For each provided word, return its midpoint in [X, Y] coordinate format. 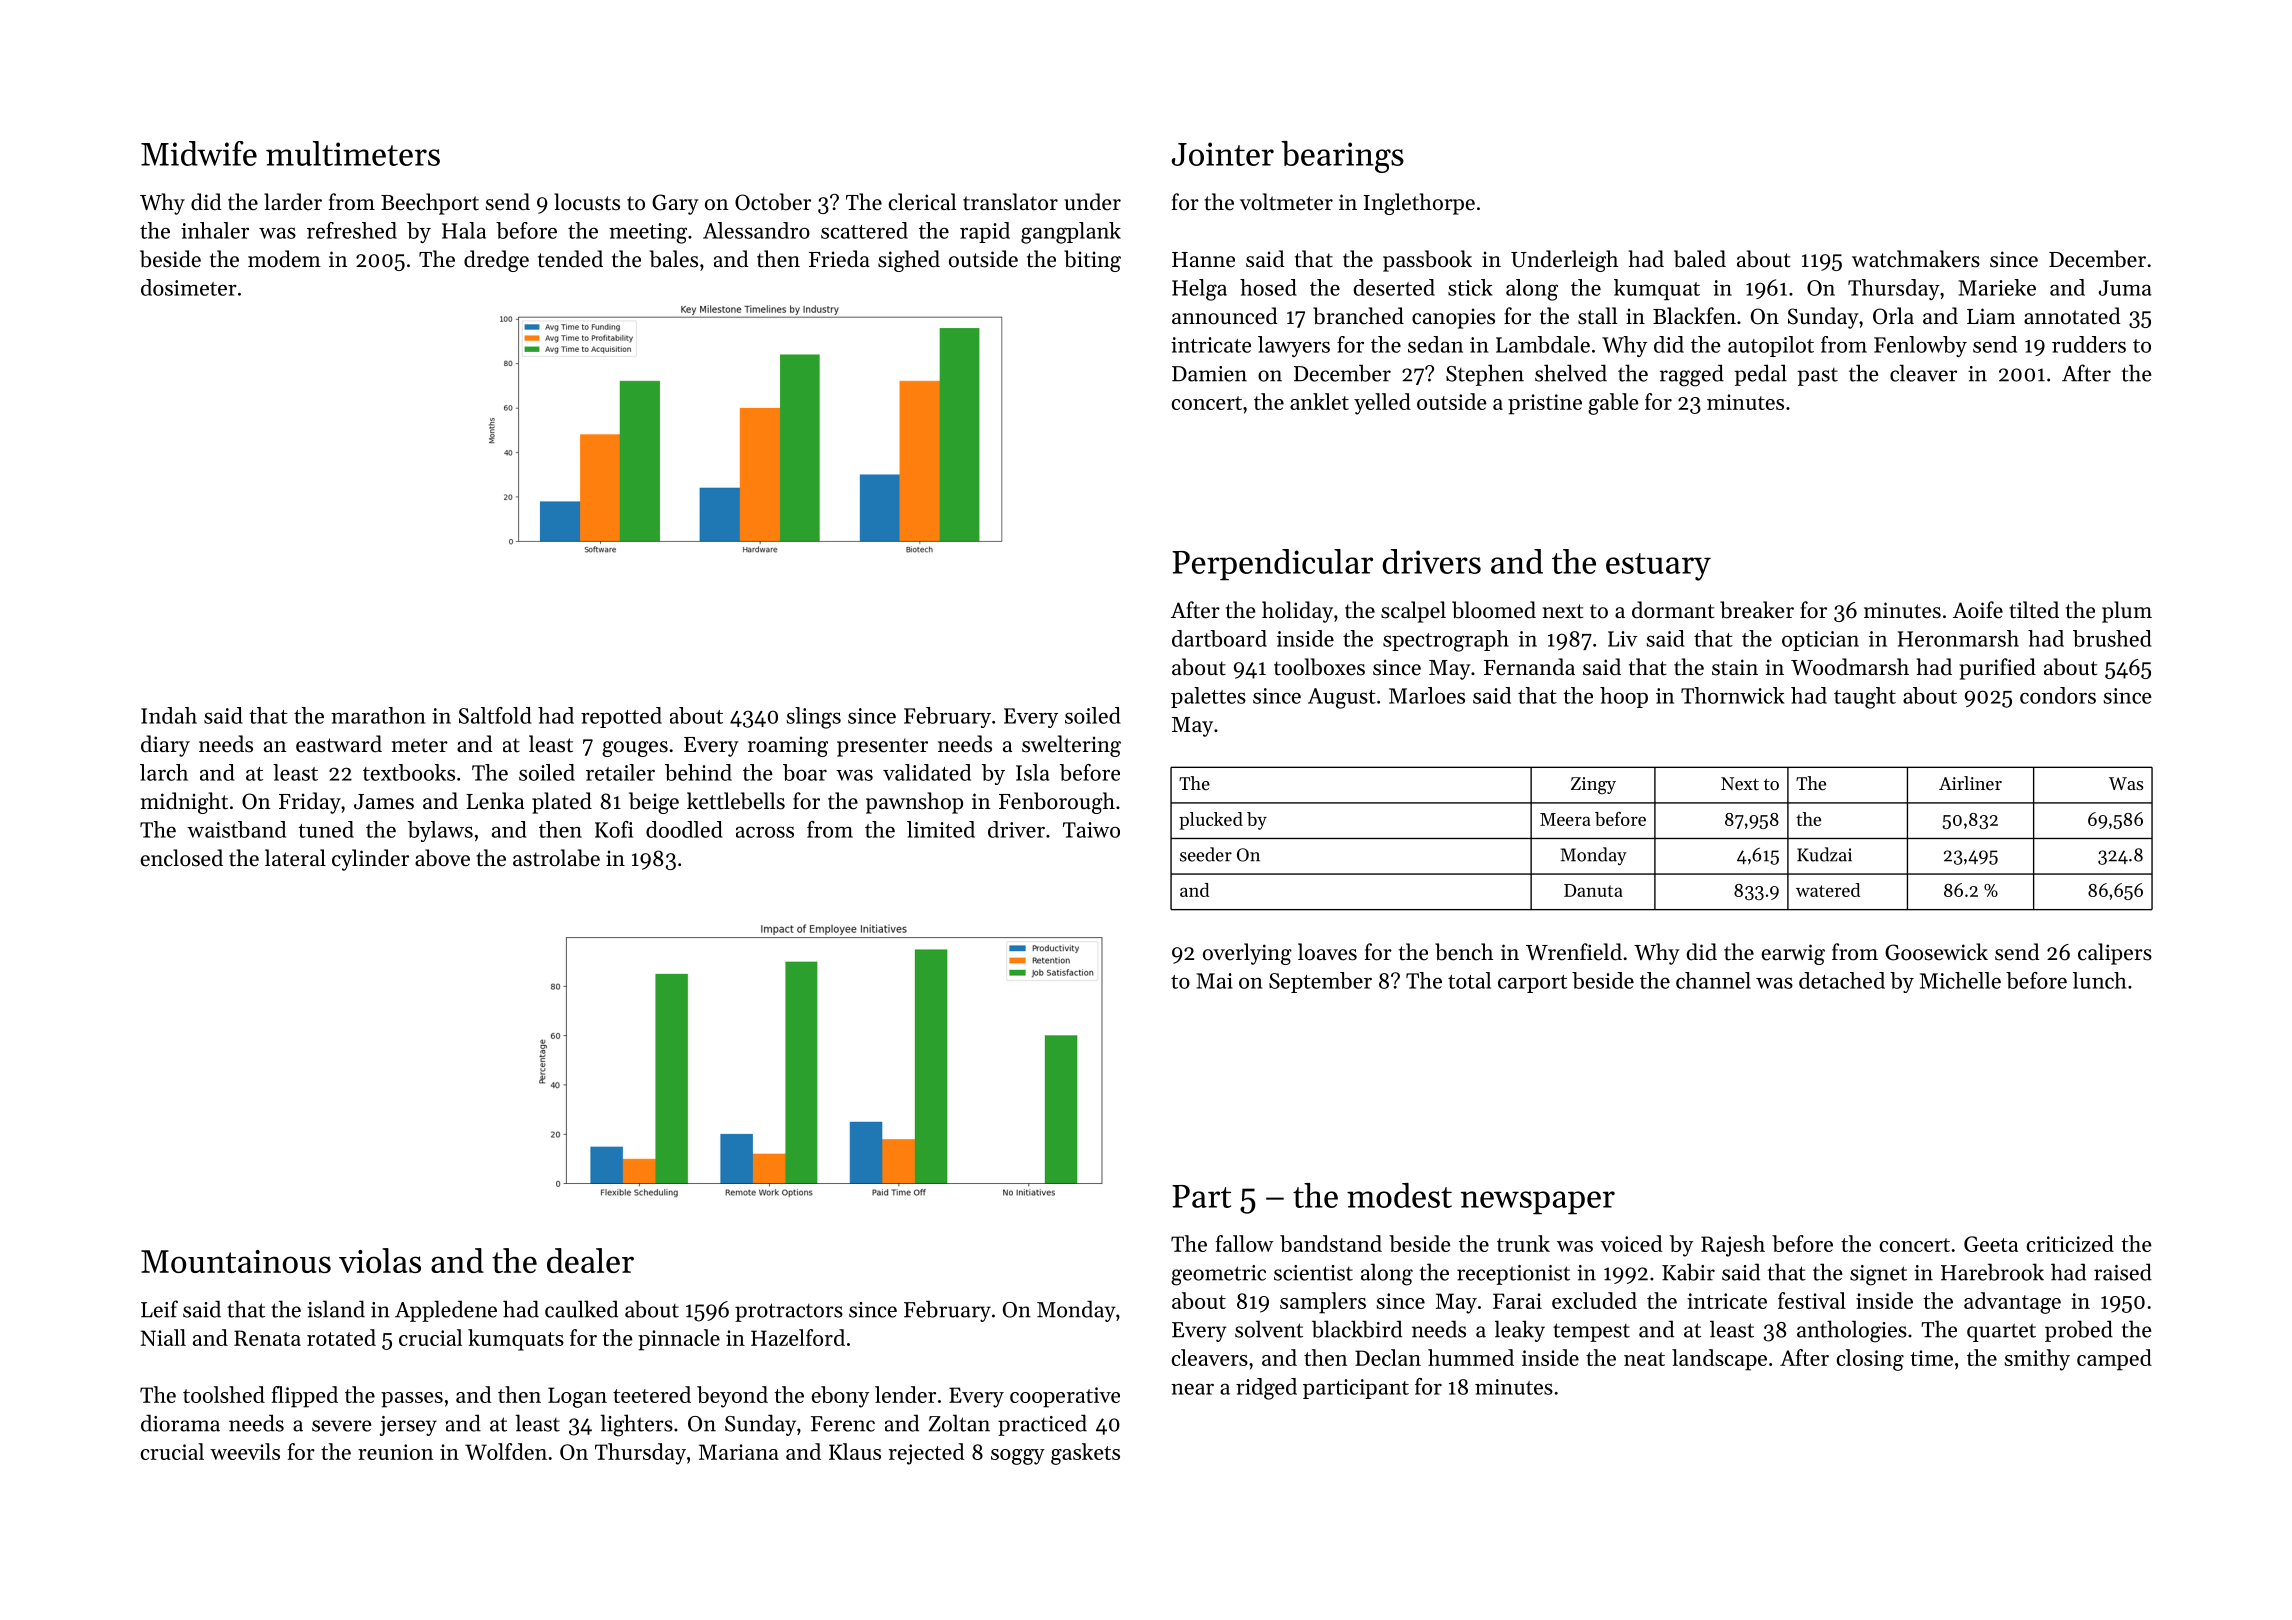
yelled [1382, 404]
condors [2058, 695]
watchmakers [1916, 259]
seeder [1206, 854]
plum [2127, 612]
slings [813, 718]
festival [1812, 1300]
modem [284, 259]
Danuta [1593, 890]
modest [1399, 1195]
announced [1225, 316]
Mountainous [236, 1261]
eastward [339, 744]
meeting [648, 233]
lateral [295, 858]
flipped [305, 1397]
